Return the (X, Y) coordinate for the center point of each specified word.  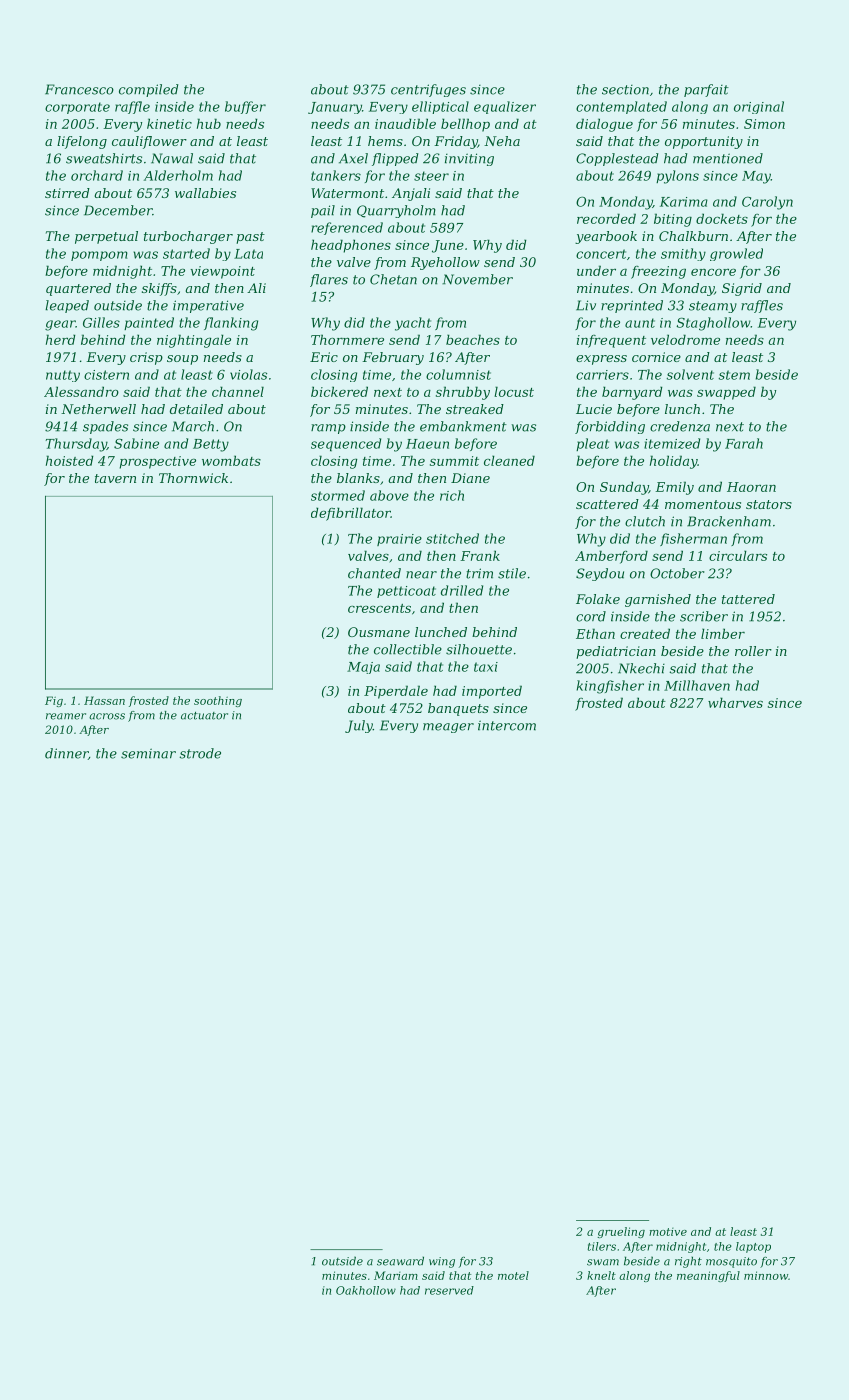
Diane (470, 478)
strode (200, 753)
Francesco (79, 89)
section (625, 90)
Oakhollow (366, 1290)
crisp (146, 358)
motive (668, 1232)
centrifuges (428, 90)
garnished (658, 600)
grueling (621, 1232)
